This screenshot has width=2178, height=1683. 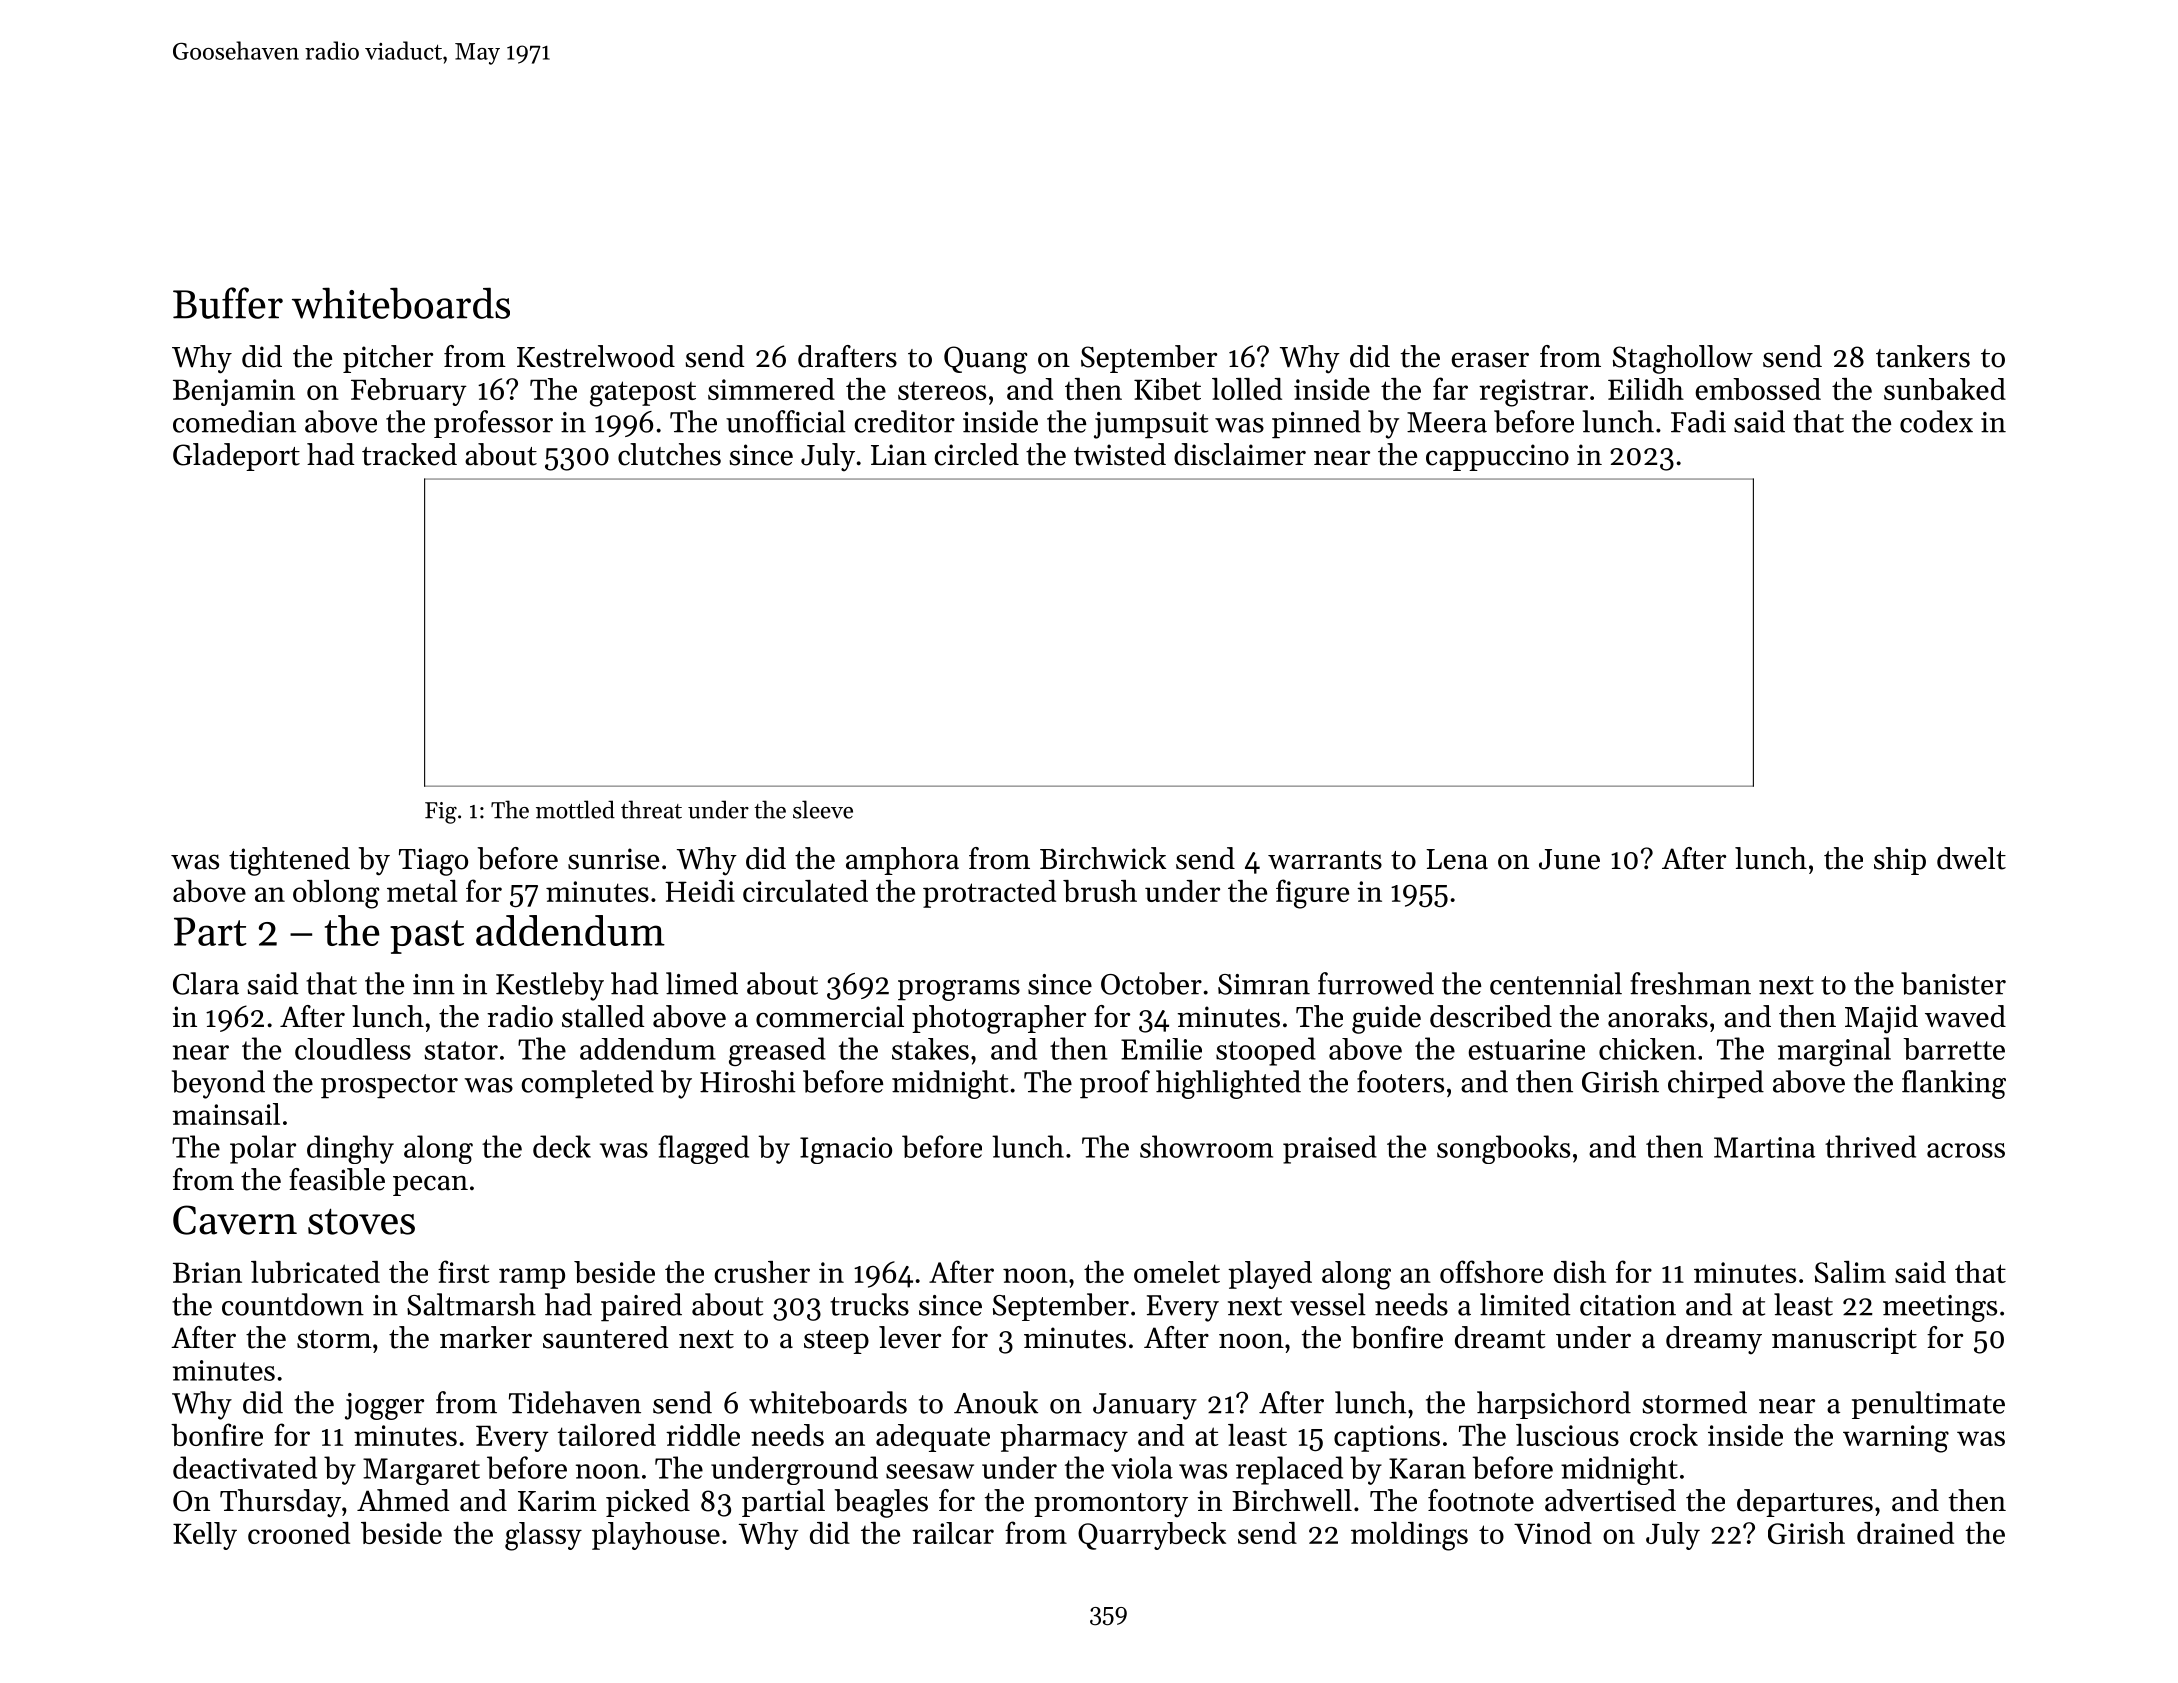 I want to click on glassy, so click(x=543, y=1536).
